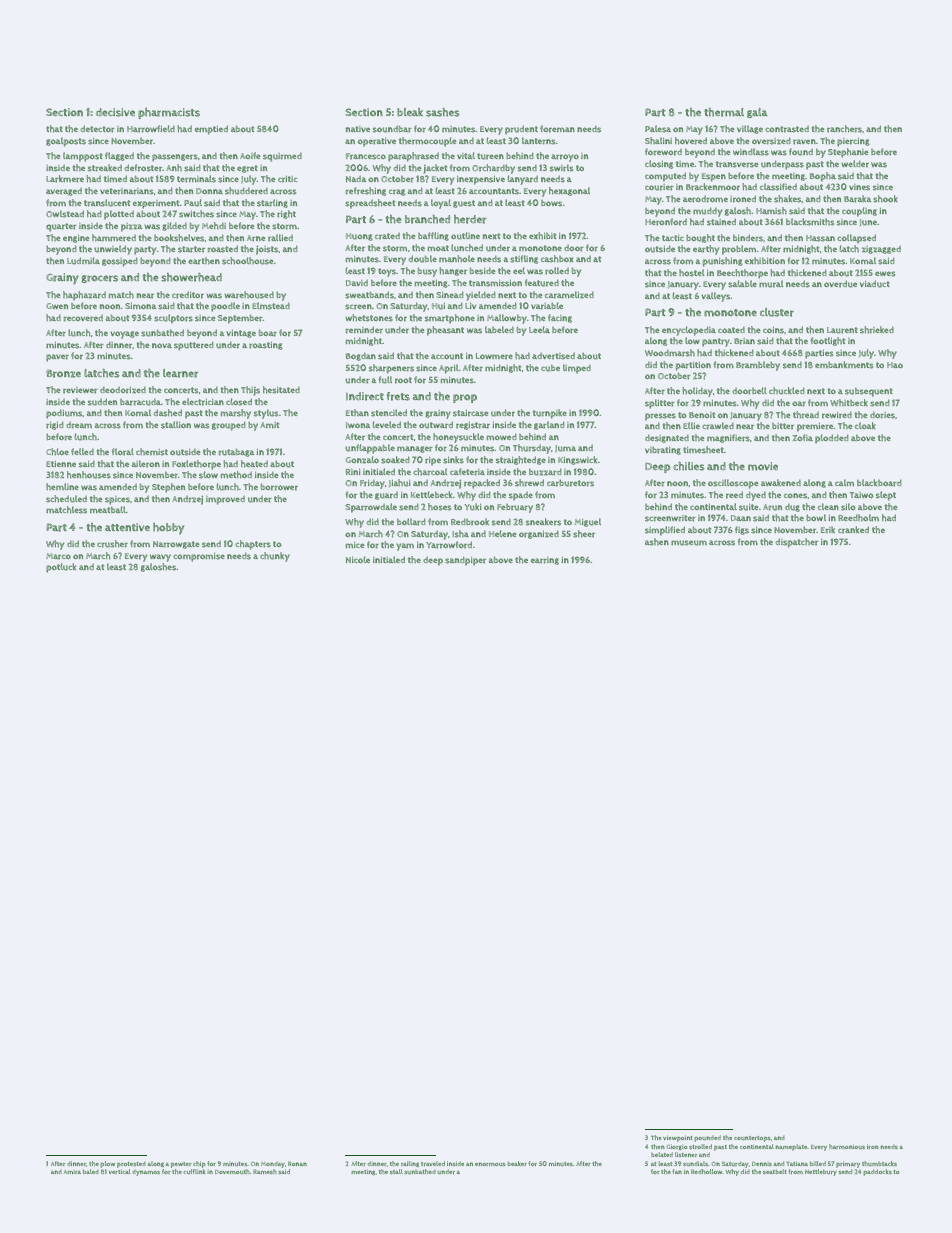 Image resolution: width=952 pixels, height=1233 pixels. What do you see at coordinates (752, 1139) in the screenshot?
I see `countertops` at bounding box center [752, 1139].
